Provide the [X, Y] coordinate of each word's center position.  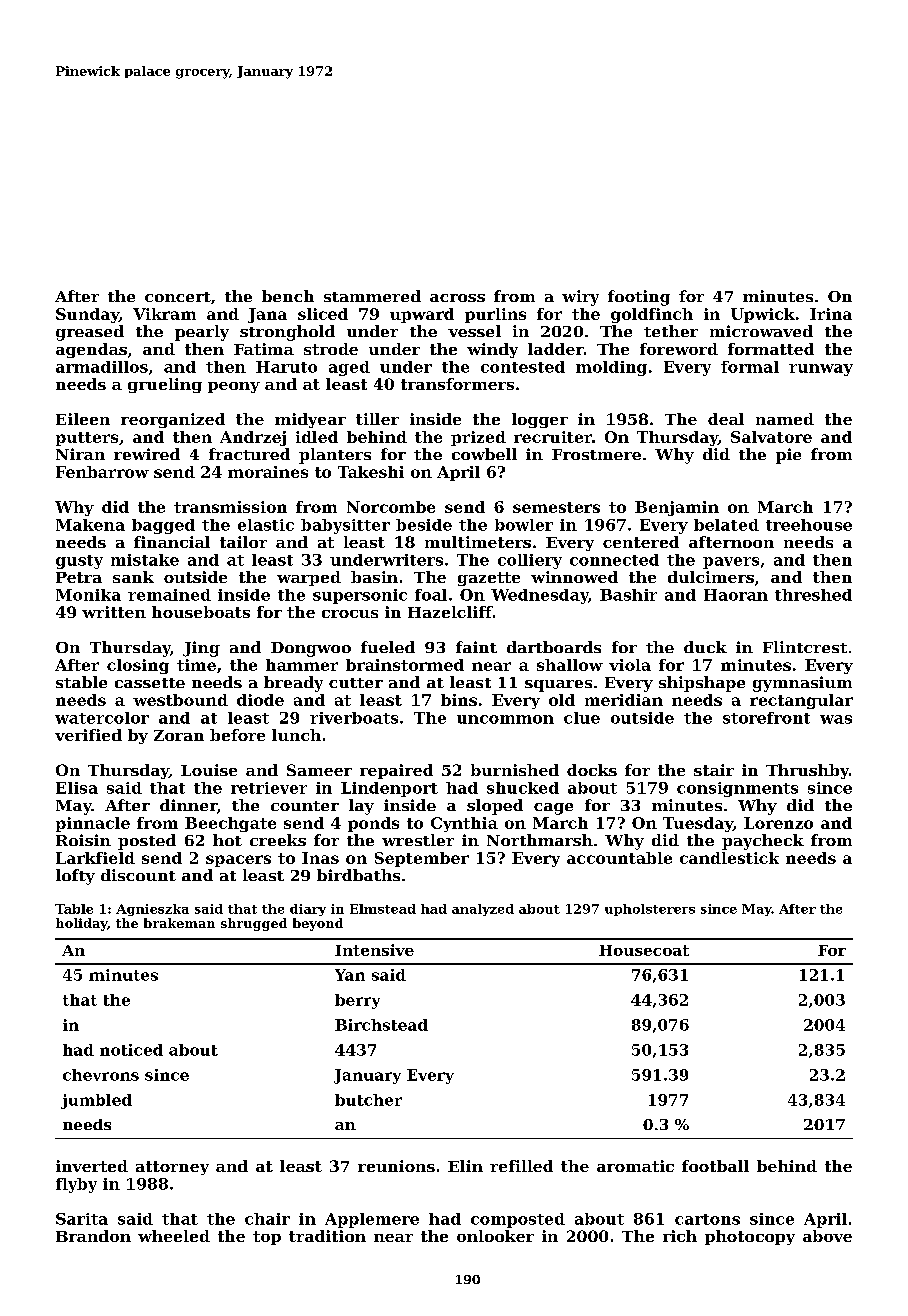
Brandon [93, 1236]
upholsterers [650, 910]
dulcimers [711, 577]
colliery [530, 561]
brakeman [179, 923]
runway [821, 370]
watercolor [102, 718]
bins [459, 700]
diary [308, 910]
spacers [238, 861]
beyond [318, 924]
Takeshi [371, 472]
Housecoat [644, 950]
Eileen [83, 419]
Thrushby [807, 771]
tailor [243, 542]
